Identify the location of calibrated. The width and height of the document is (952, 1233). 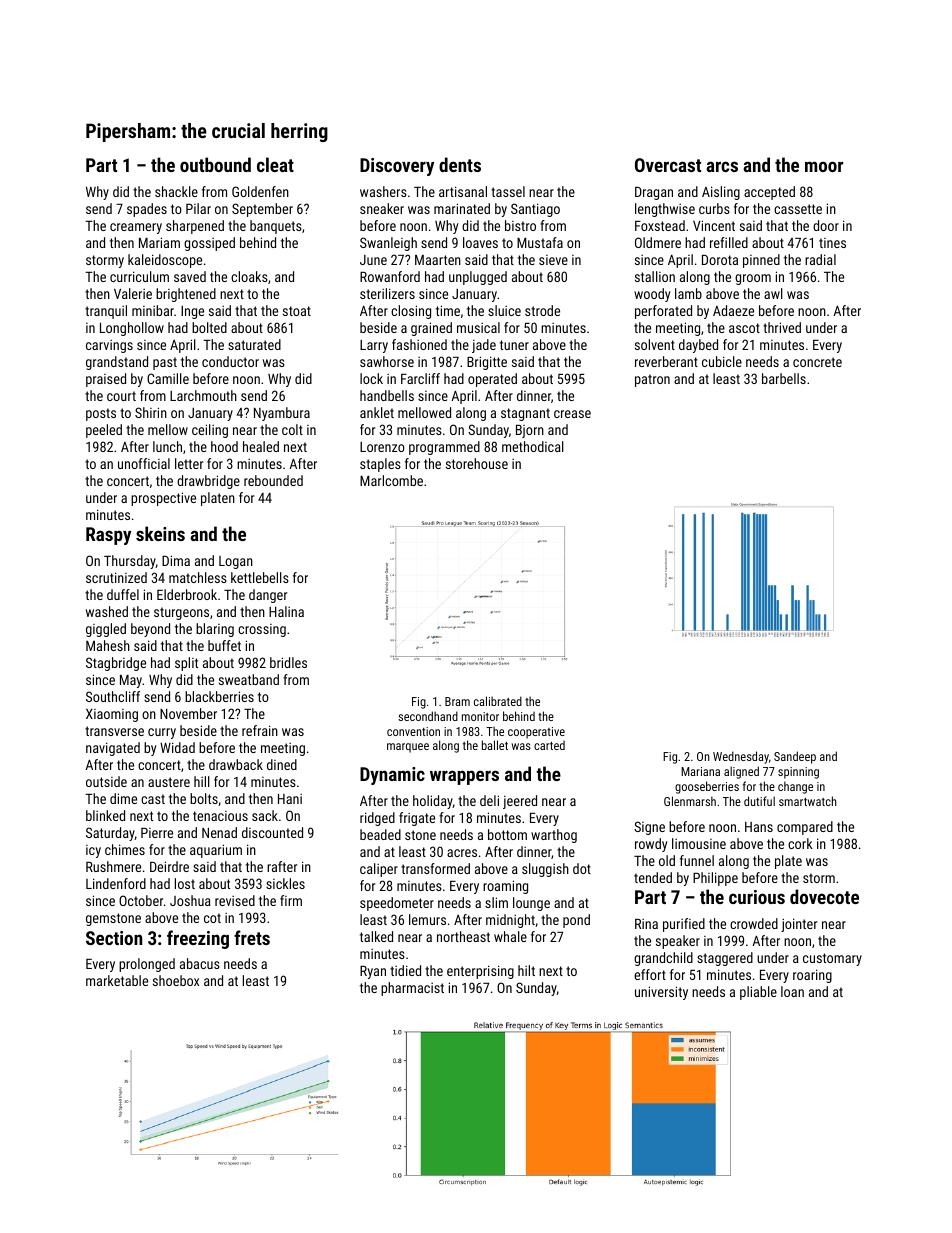
(498, 701).
